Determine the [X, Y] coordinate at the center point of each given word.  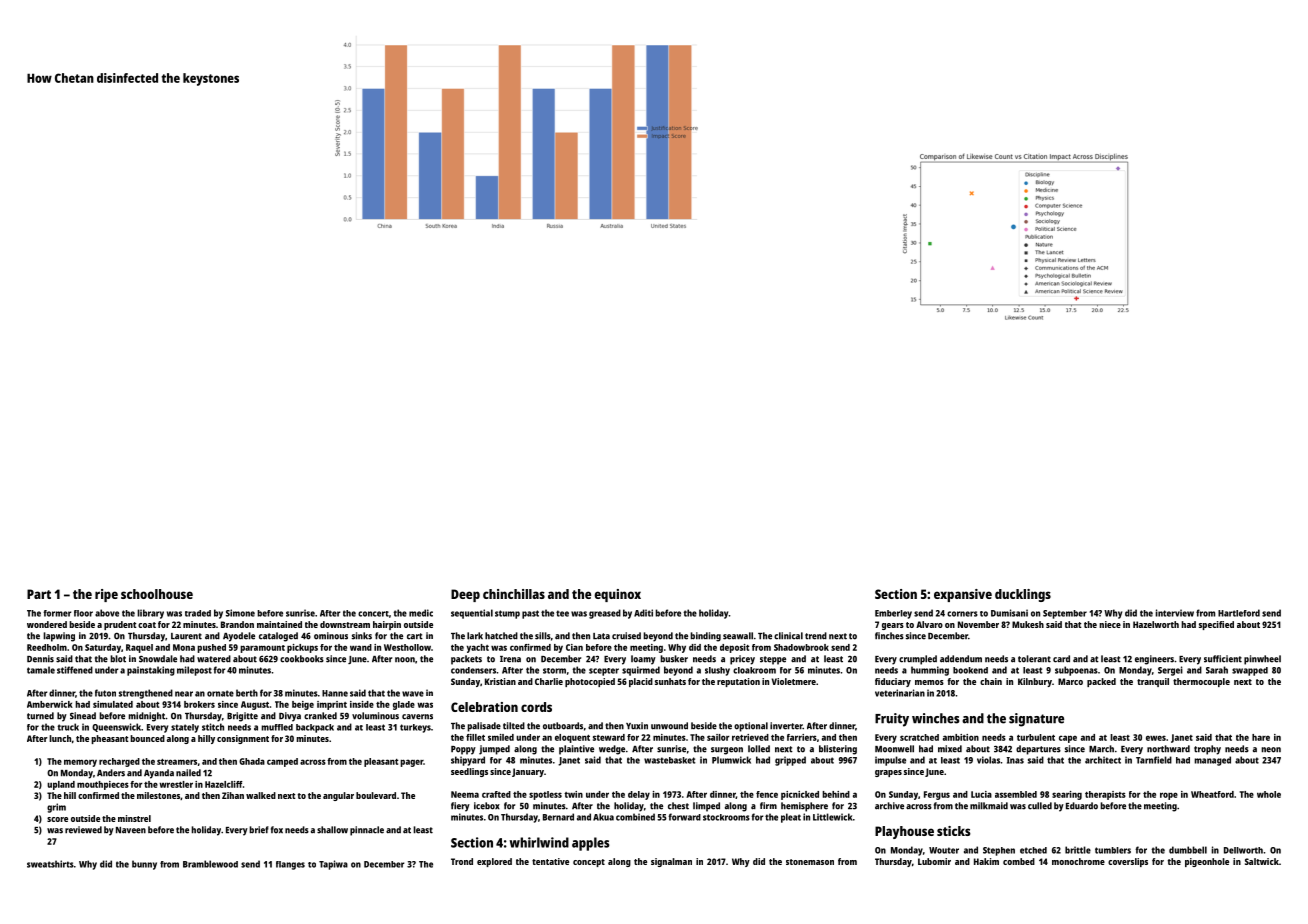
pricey [742, 660]
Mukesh [1028, 624]
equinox [617, 595]
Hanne [335, 693]
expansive [963, 595]
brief [259, 830]
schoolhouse [157, 594]
